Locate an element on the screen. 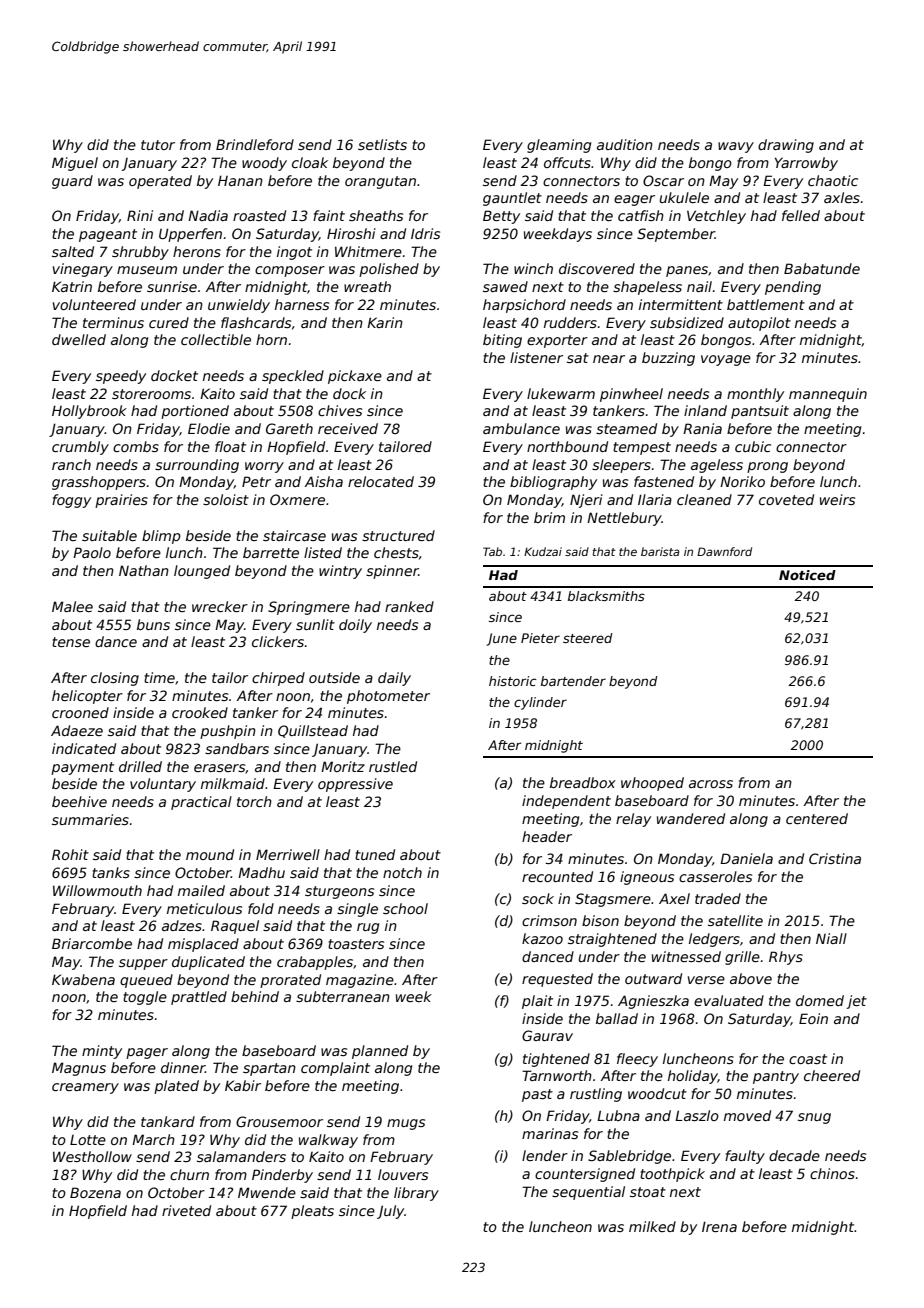 The image size is (924, 1308). across is located at coordinates (711, 784).
